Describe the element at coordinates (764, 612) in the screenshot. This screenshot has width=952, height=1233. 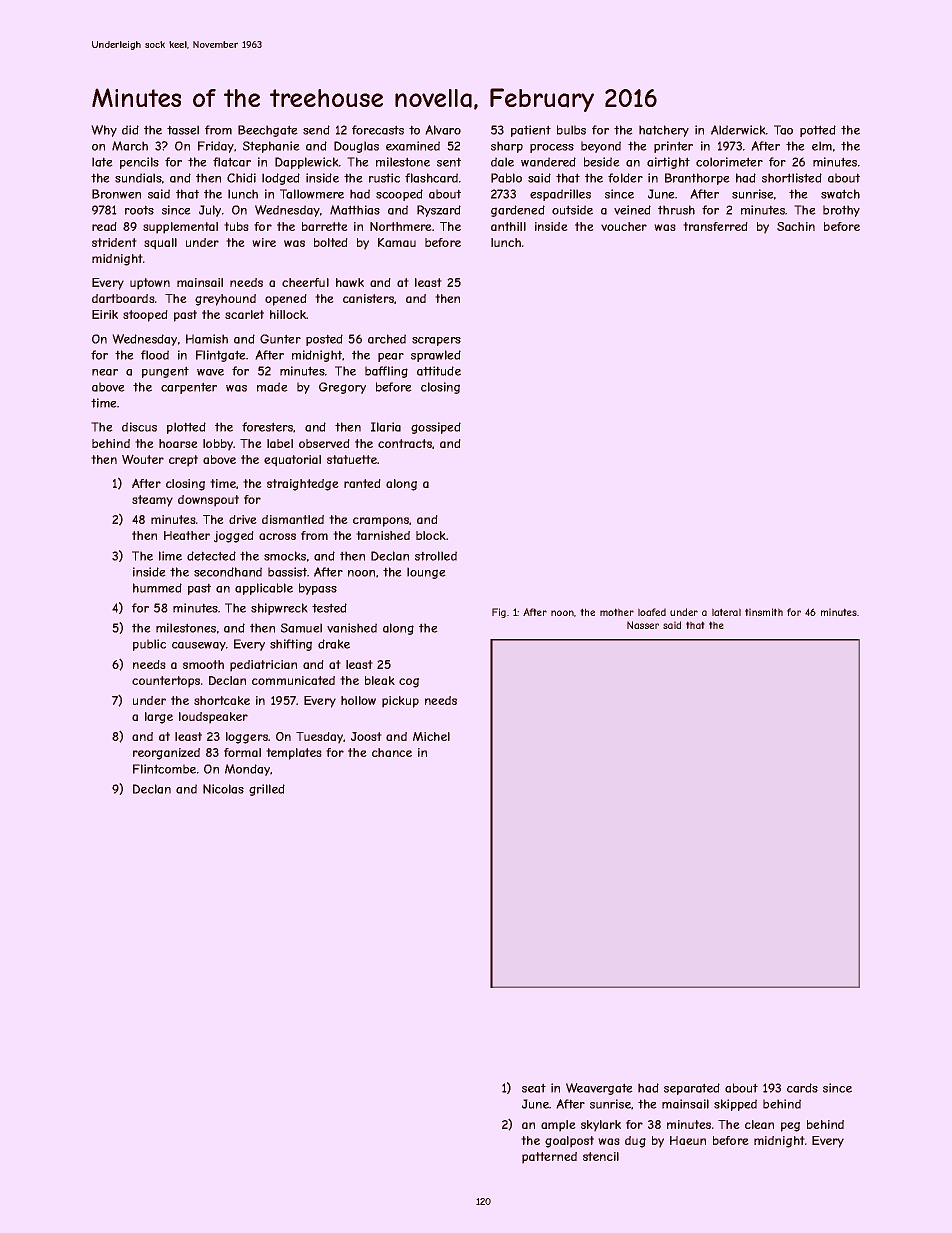
I see `tinsmith` at that location.
